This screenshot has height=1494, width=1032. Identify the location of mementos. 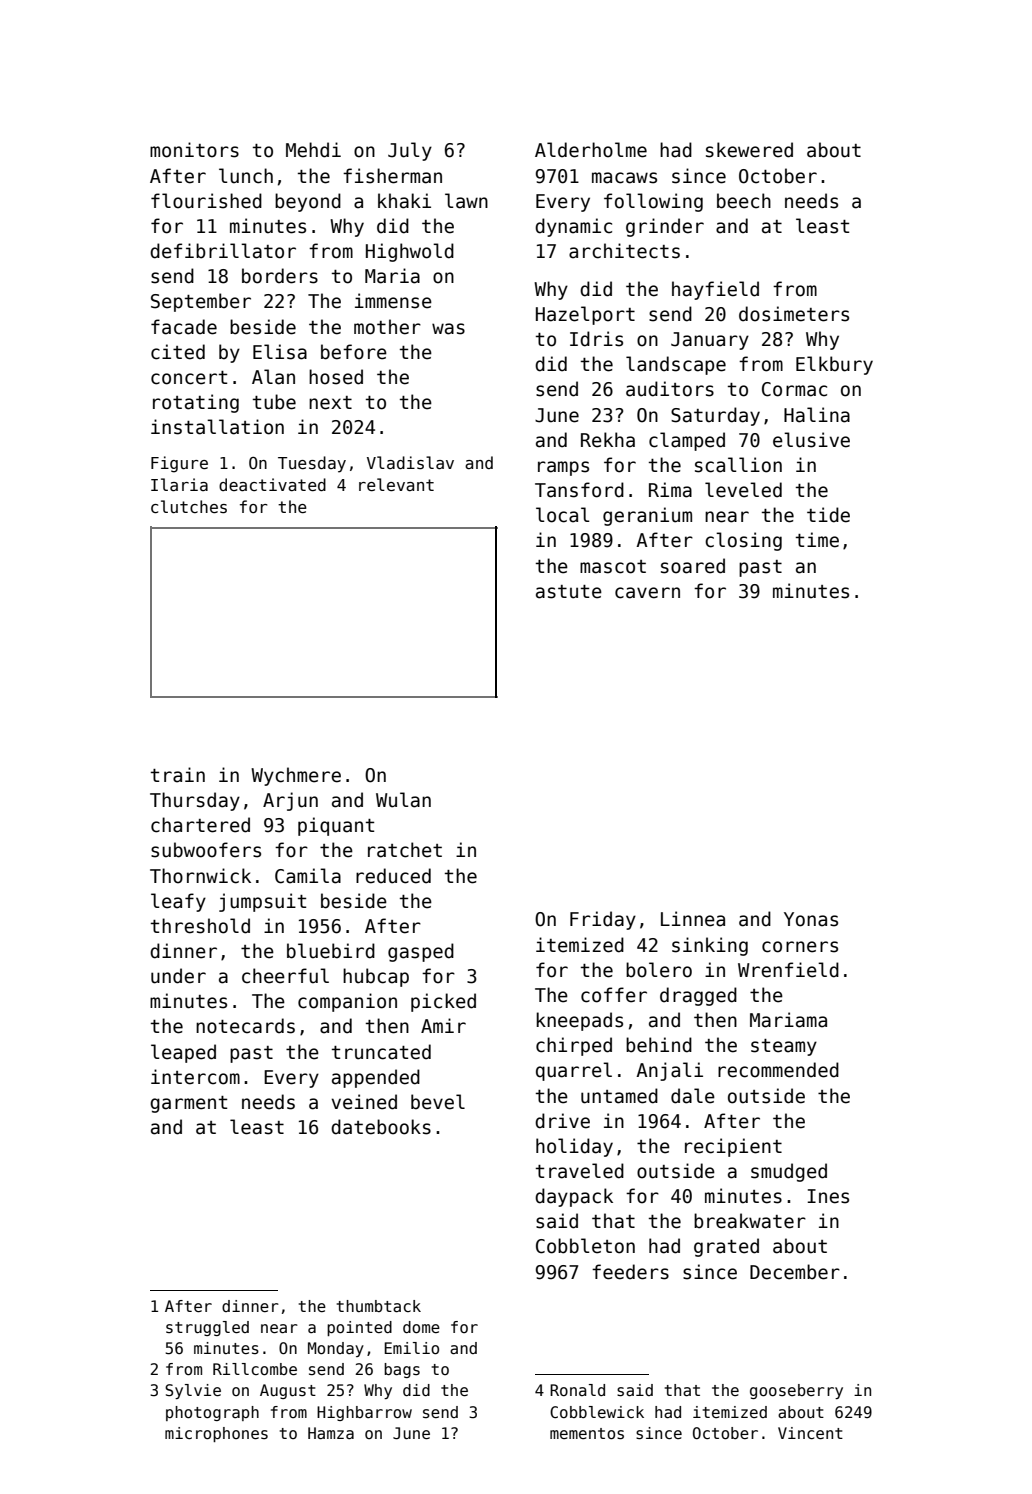
(587, 1434).
